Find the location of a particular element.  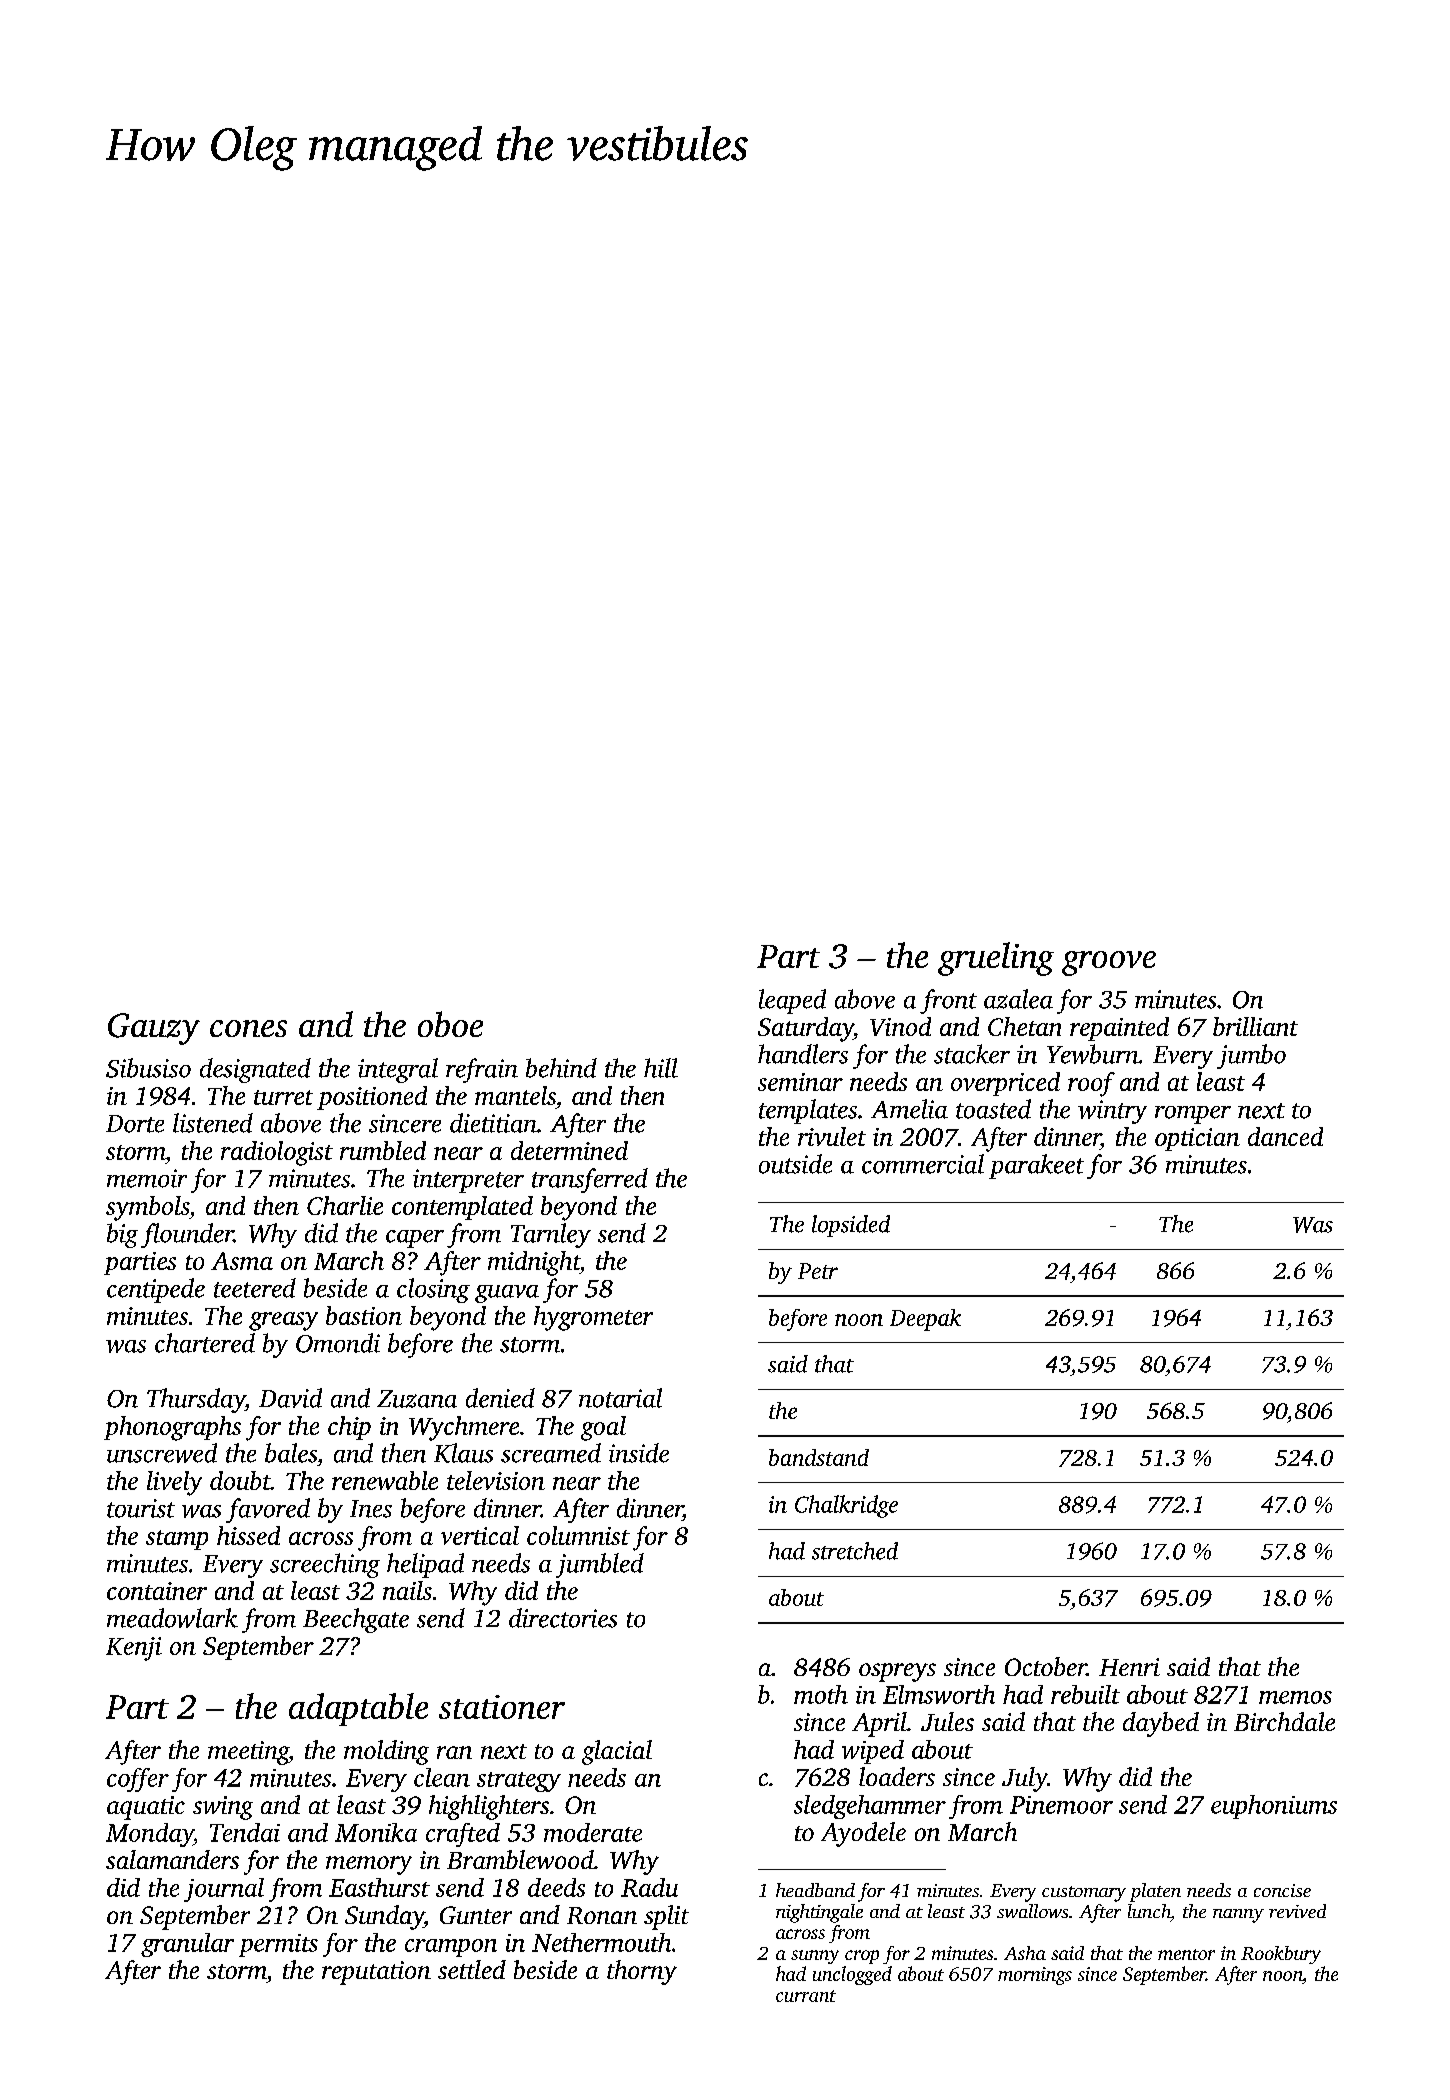

memos is located at coordinates (1295, 1697).
